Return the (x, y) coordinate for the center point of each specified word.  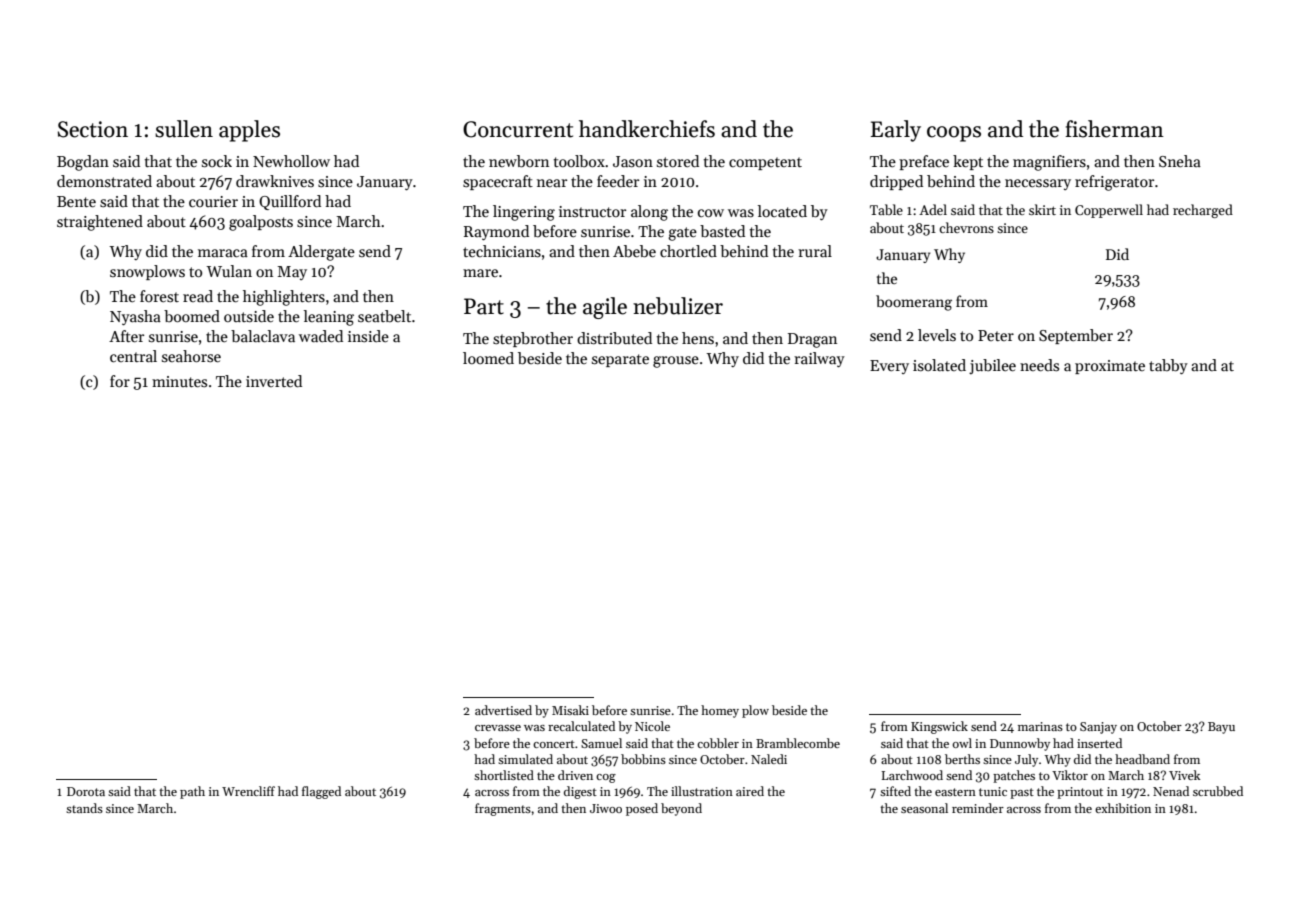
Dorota (86, 791)
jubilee (992, 366)
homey (720, 711)
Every (889, 367)
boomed (192, 316)
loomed (488, 358)
